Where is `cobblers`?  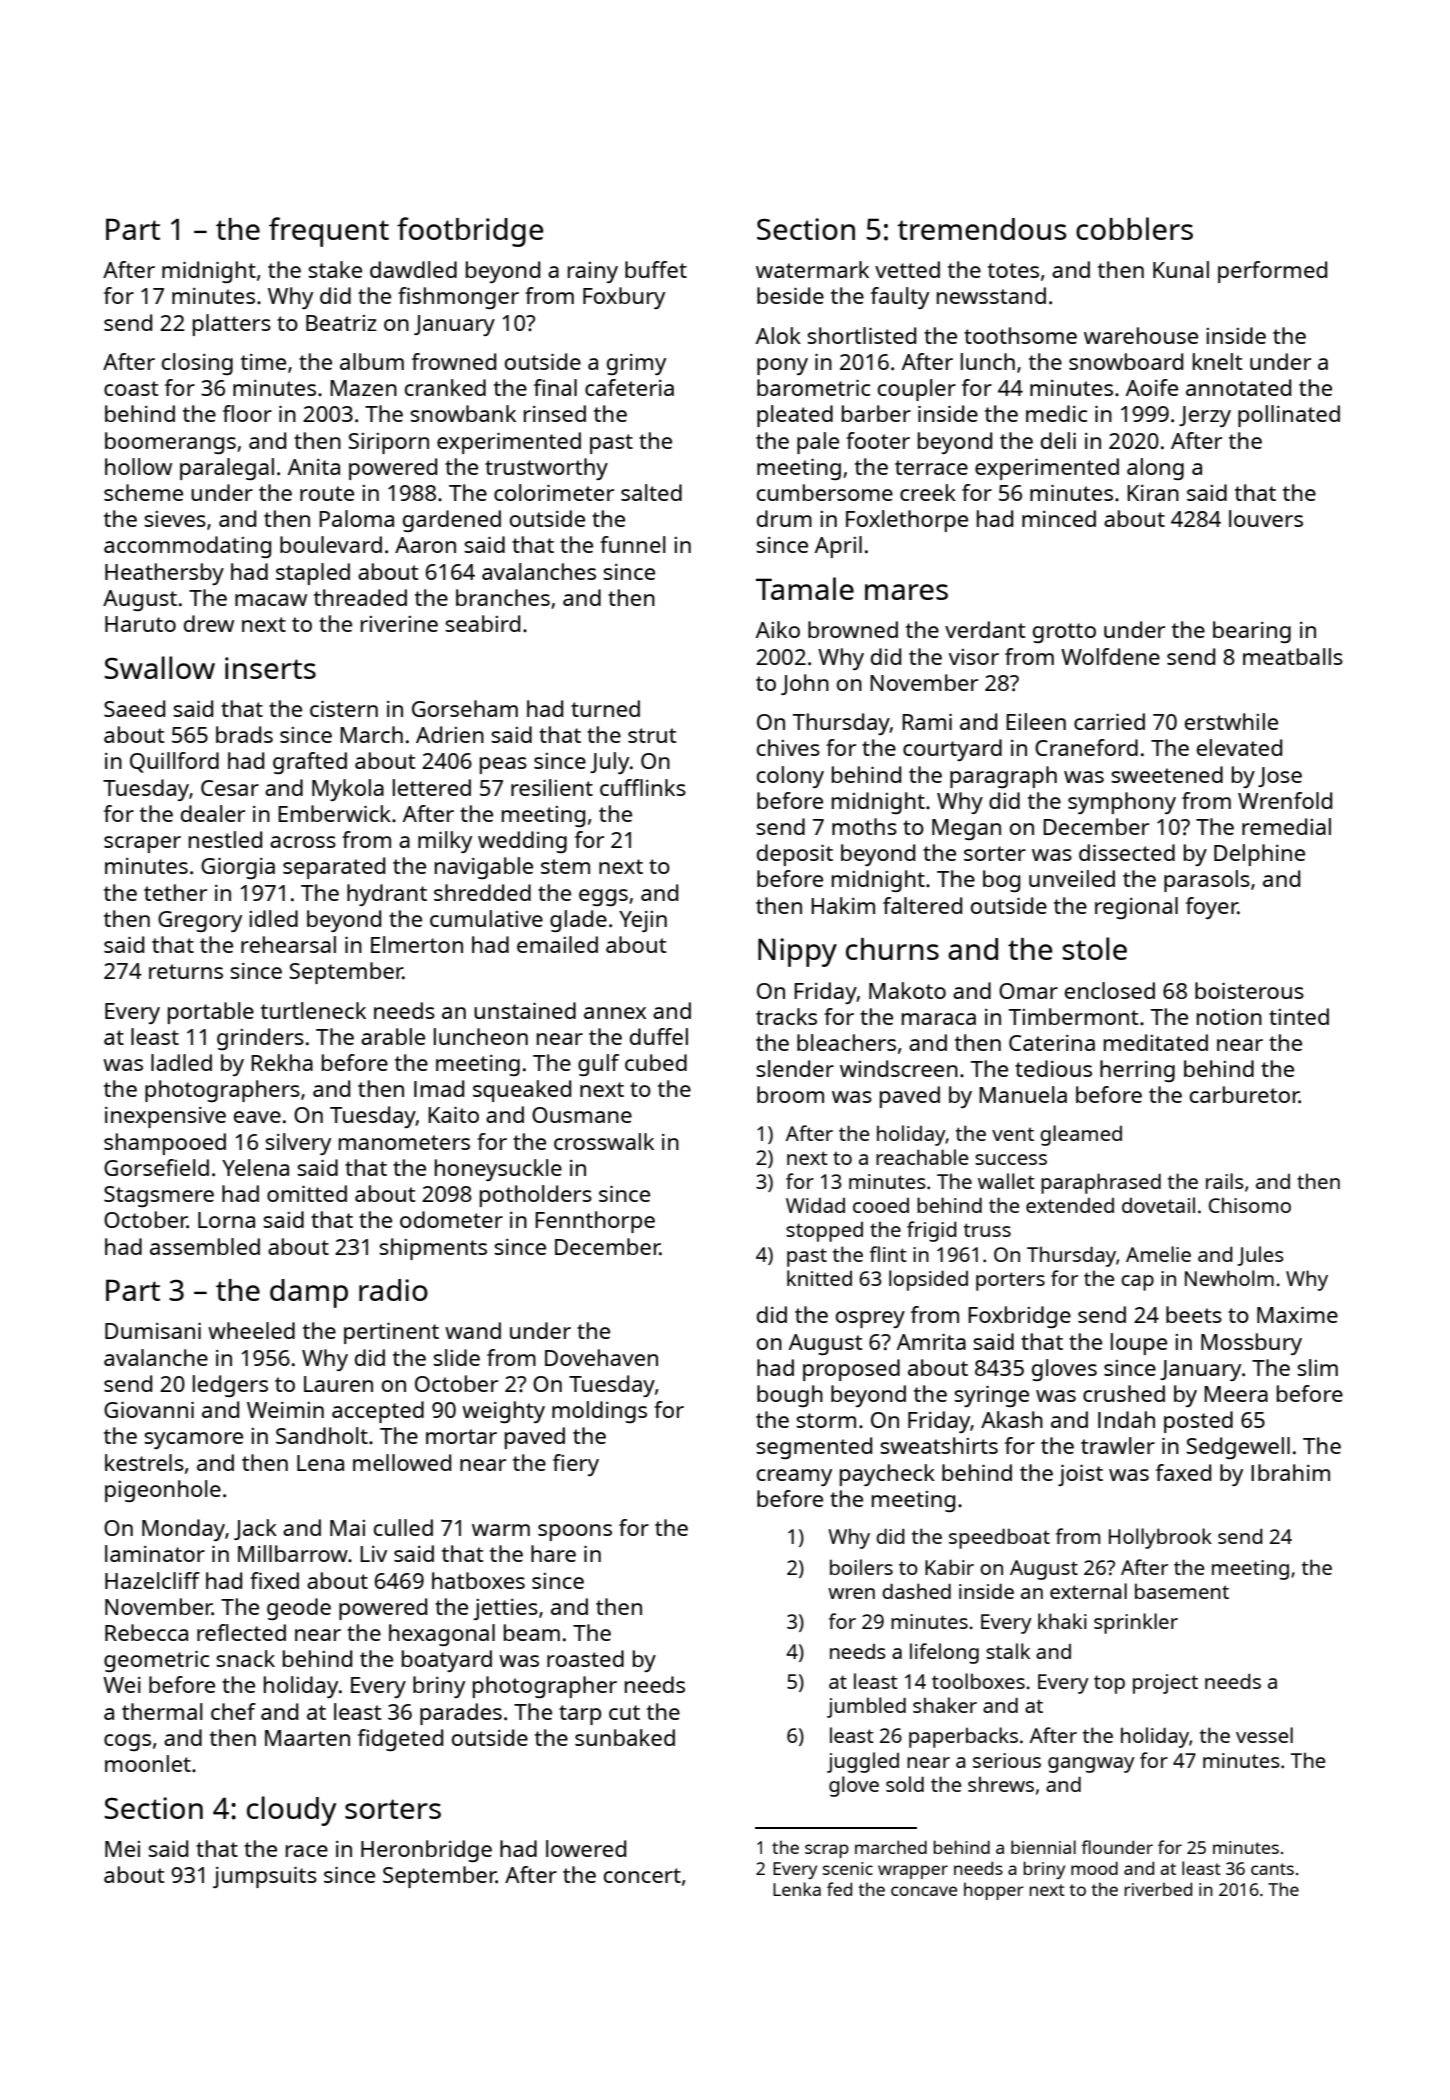 cobblers is located at coordinates (1134, 228).
